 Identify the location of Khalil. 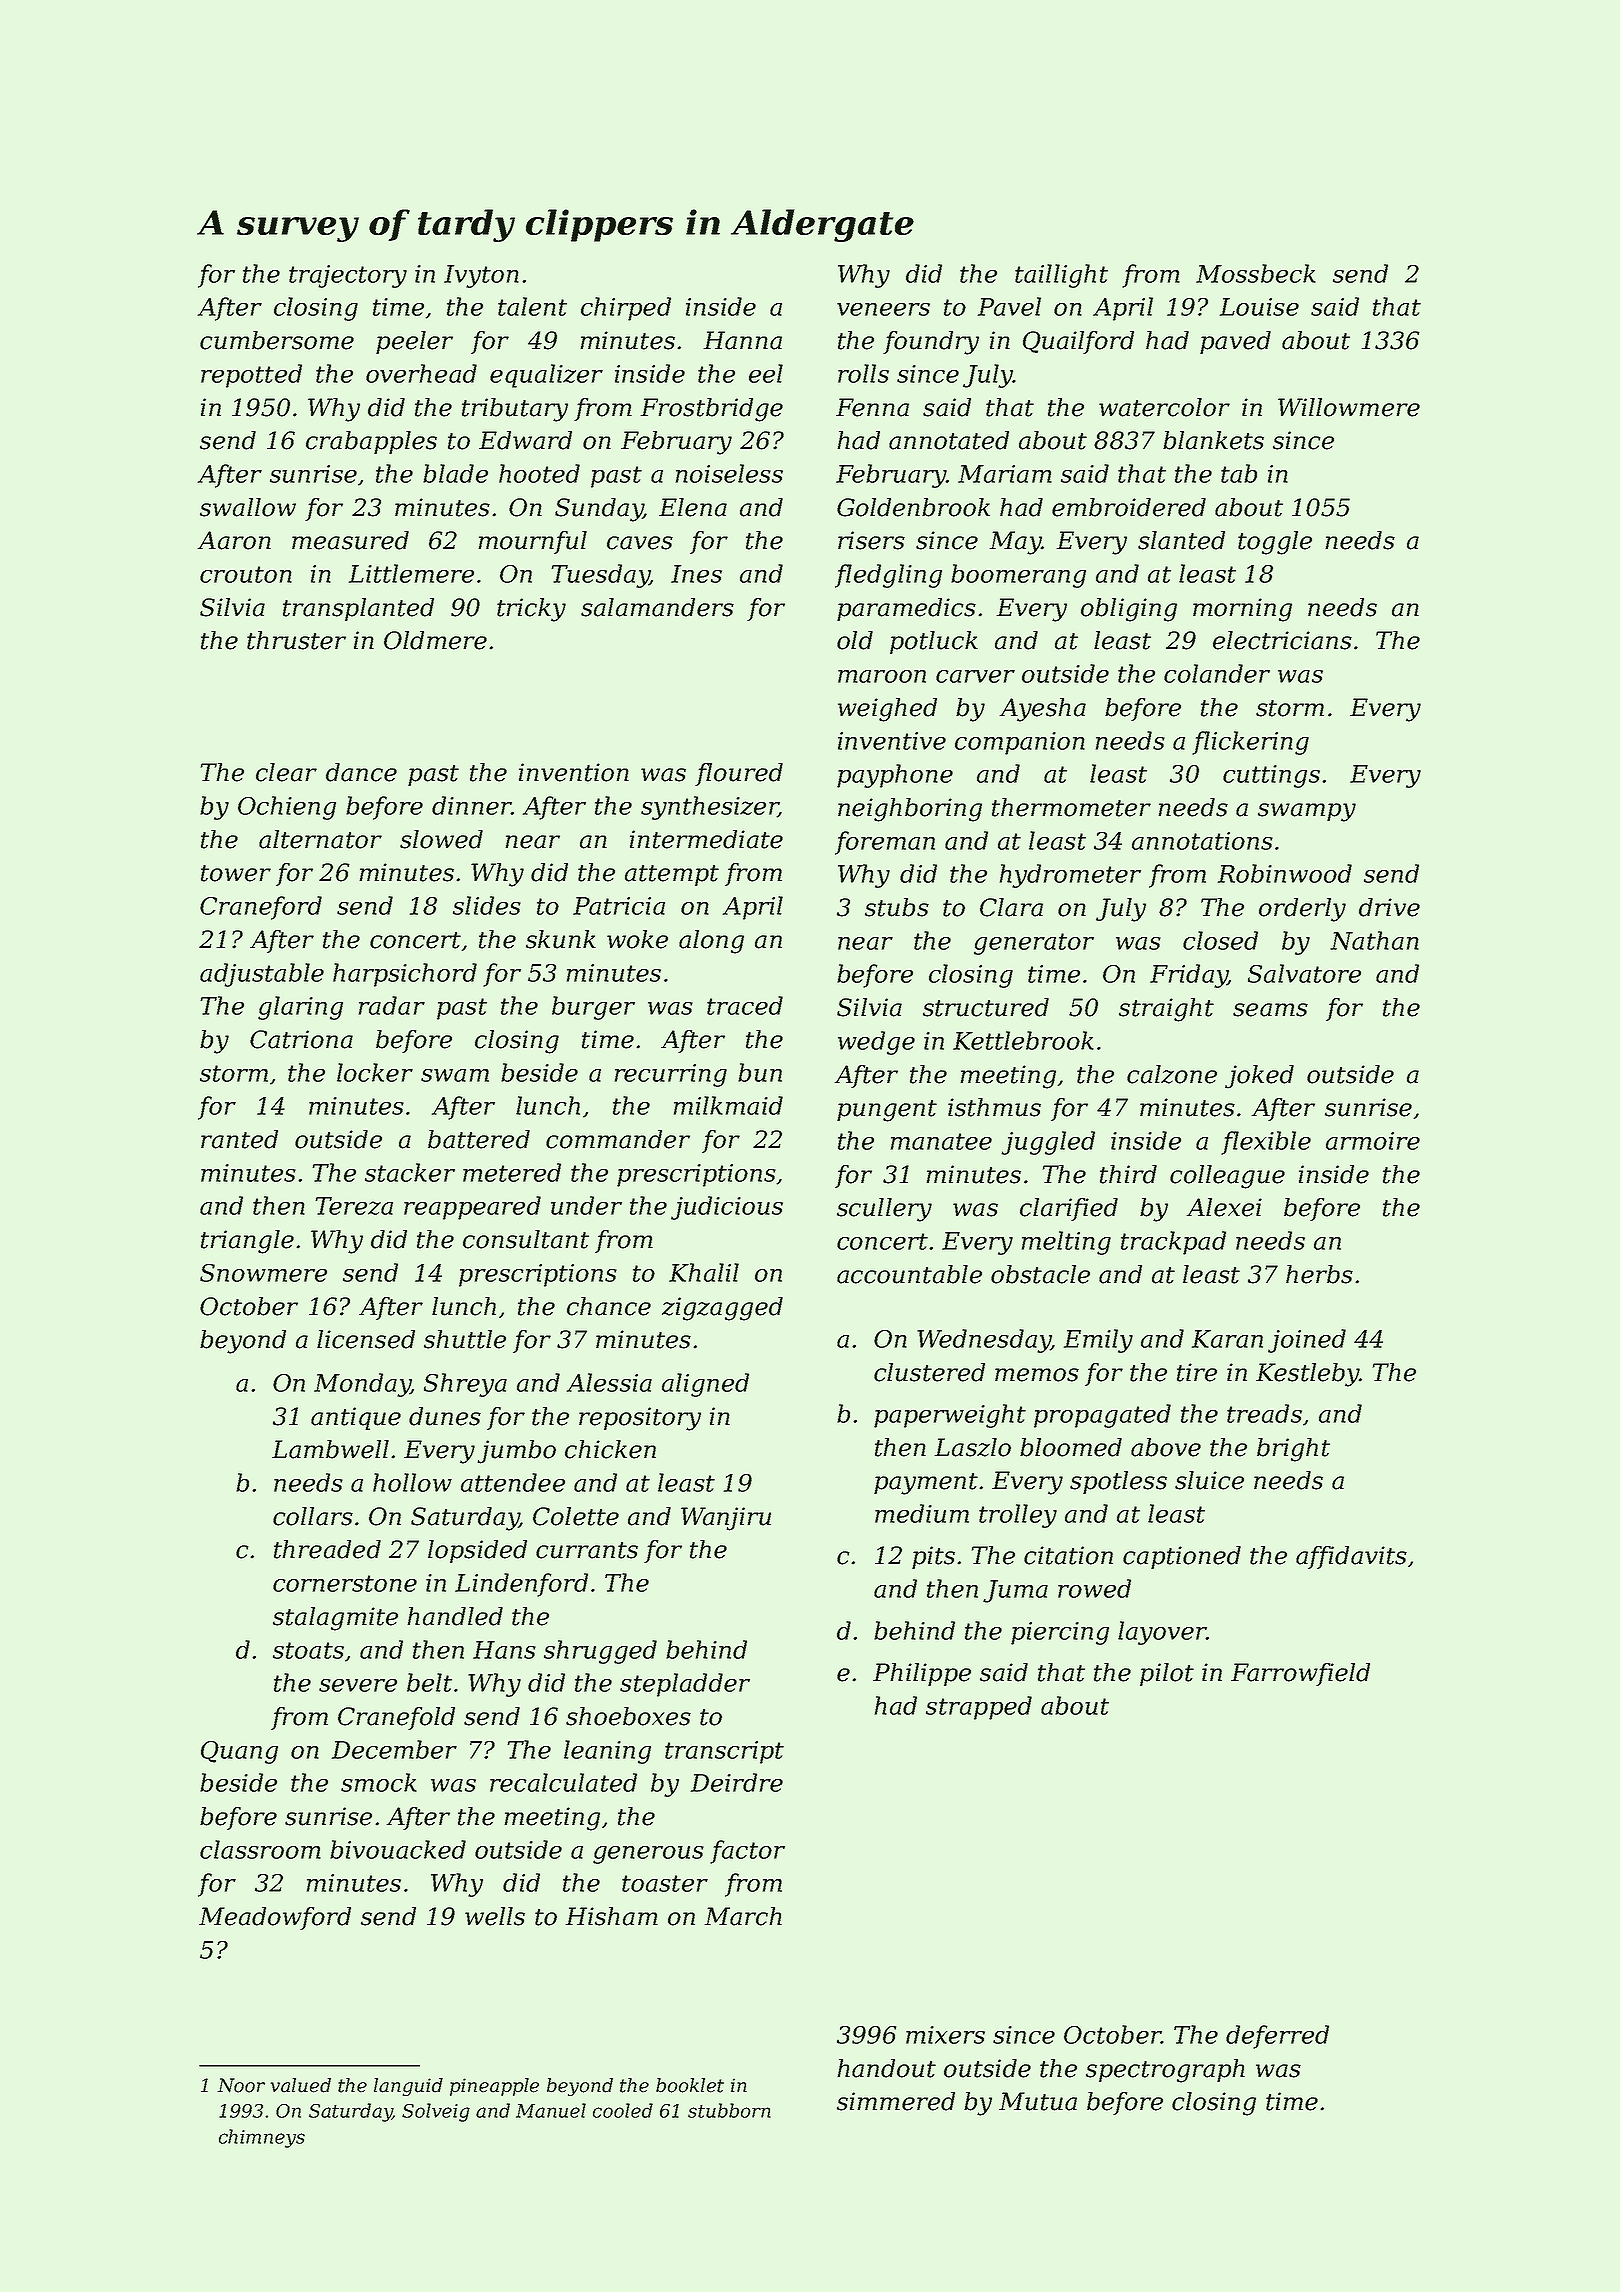
(704, 1272).
